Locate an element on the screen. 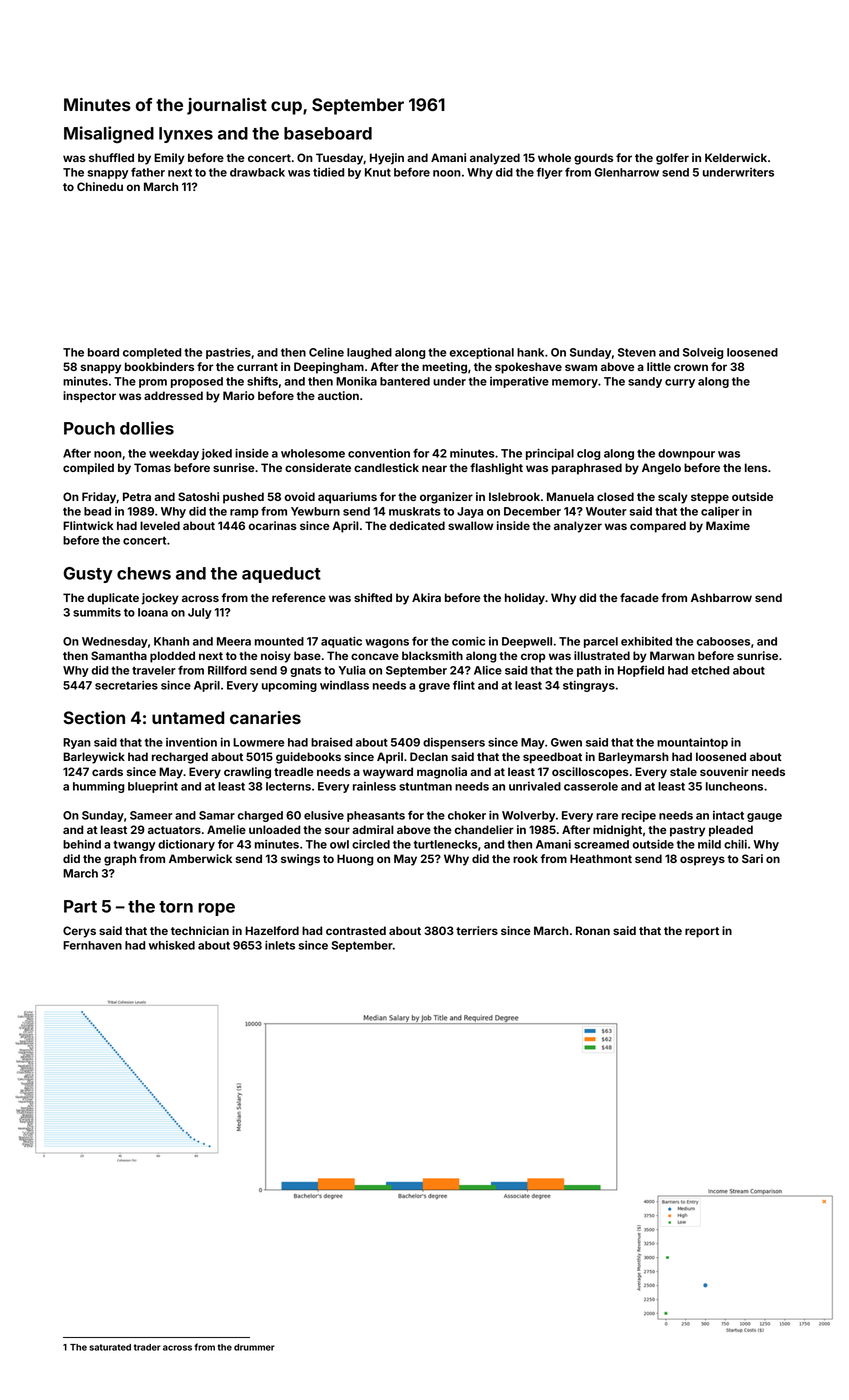  drummer is located at coordinates (254, 1347).
